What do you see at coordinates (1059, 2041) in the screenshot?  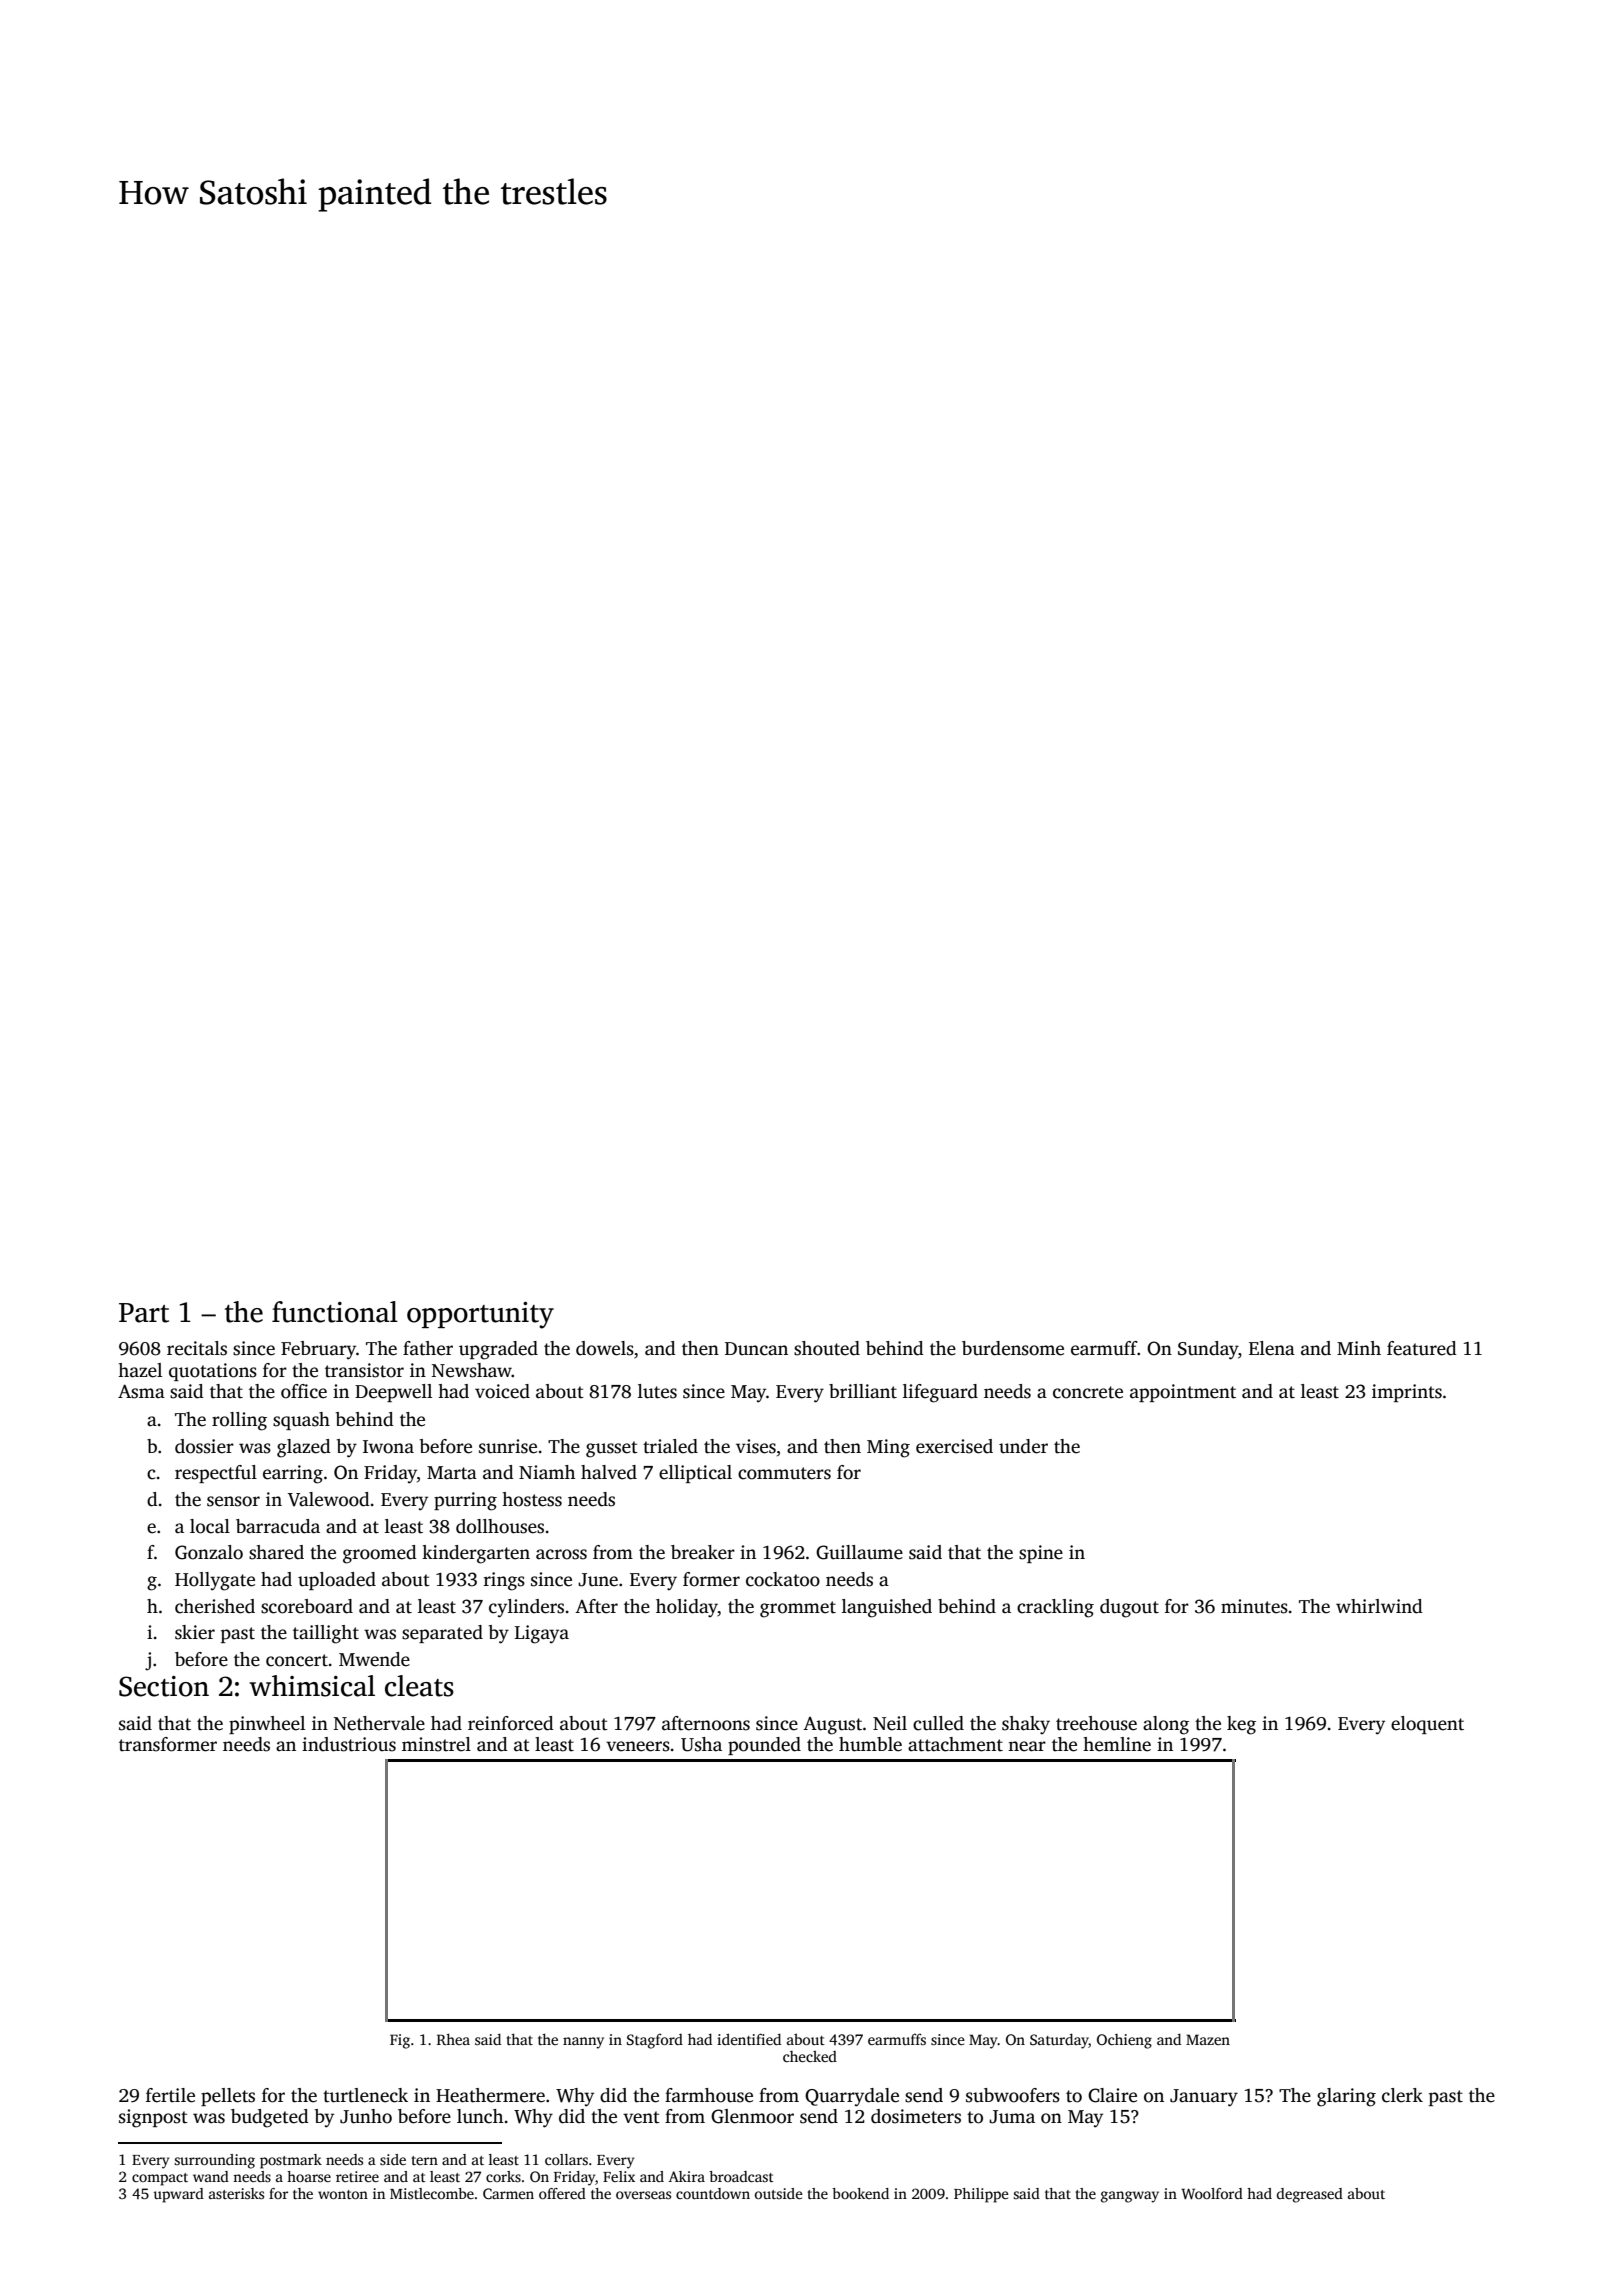 I see `Saturday` at bounding box center [1059, 2041].
